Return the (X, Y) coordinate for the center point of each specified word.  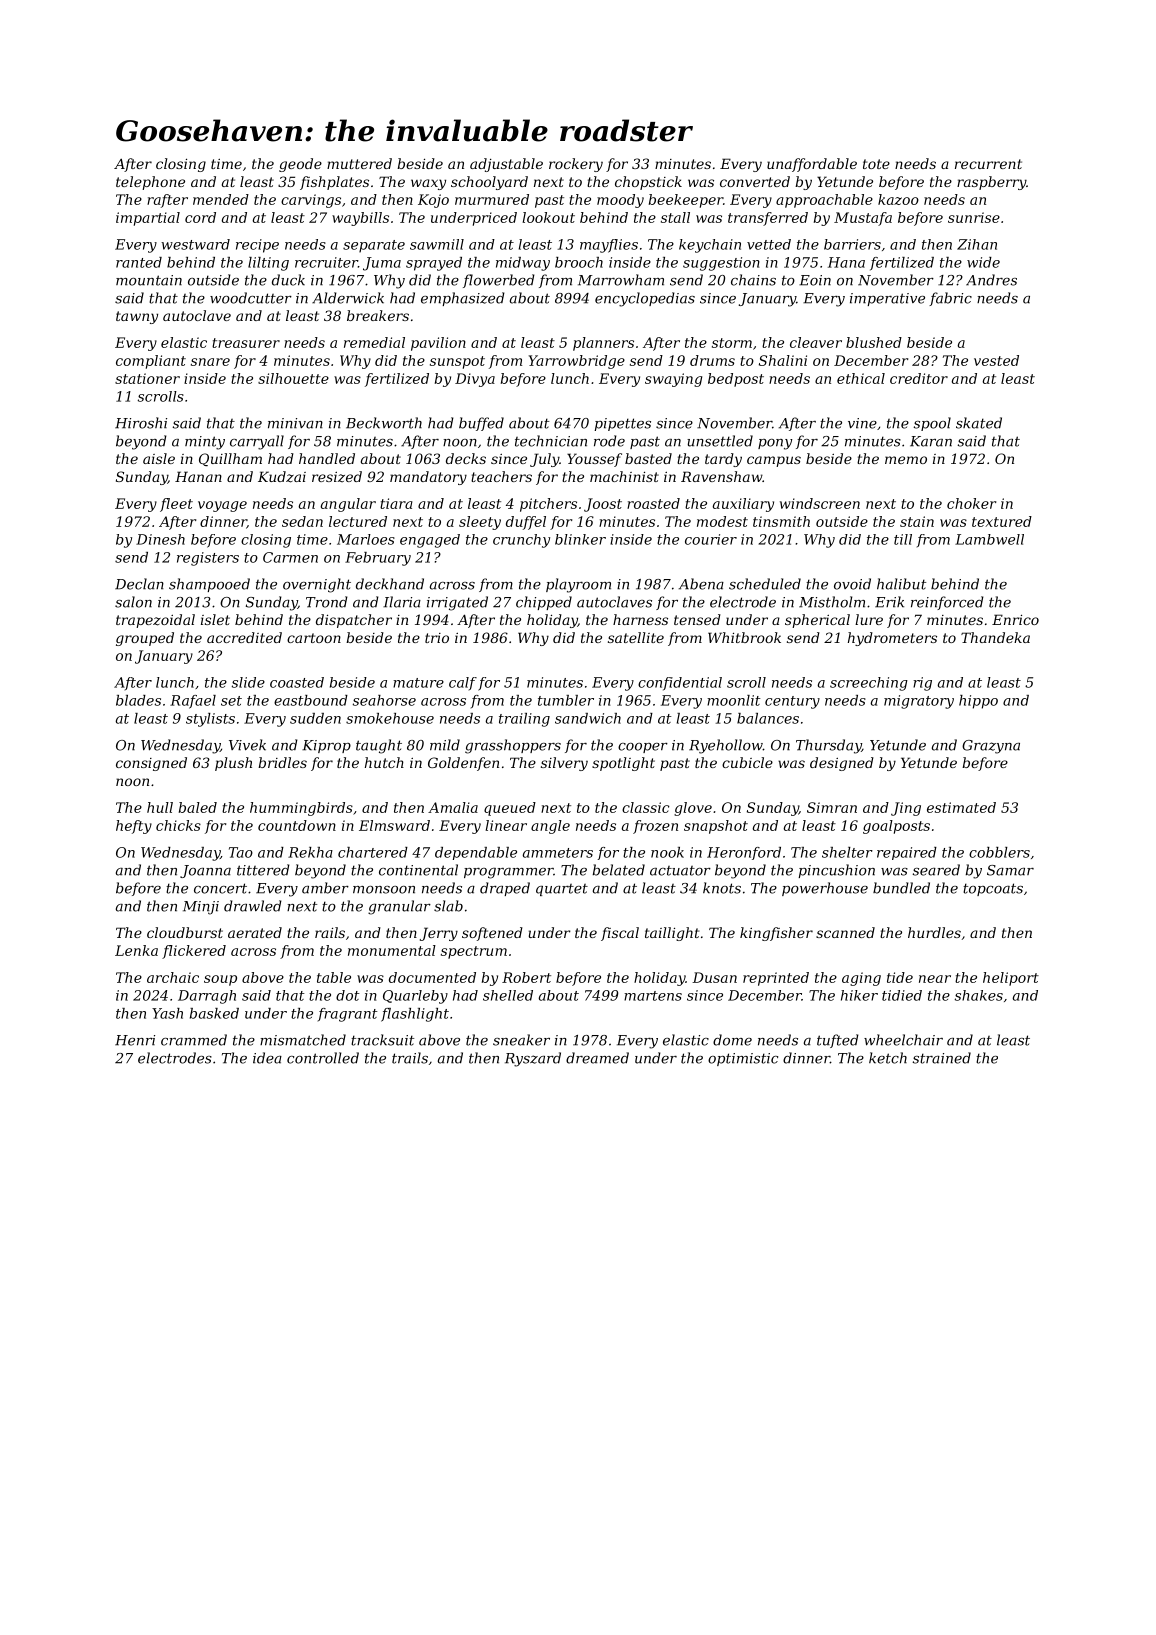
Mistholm (832, 602)
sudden (315, 718)
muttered (359, 163)
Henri (135, 1040)
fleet (176, 505)
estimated (961, 807)
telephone (150, 183)
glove (693, 809)
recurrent (988, 164)
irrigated (457, 603)
